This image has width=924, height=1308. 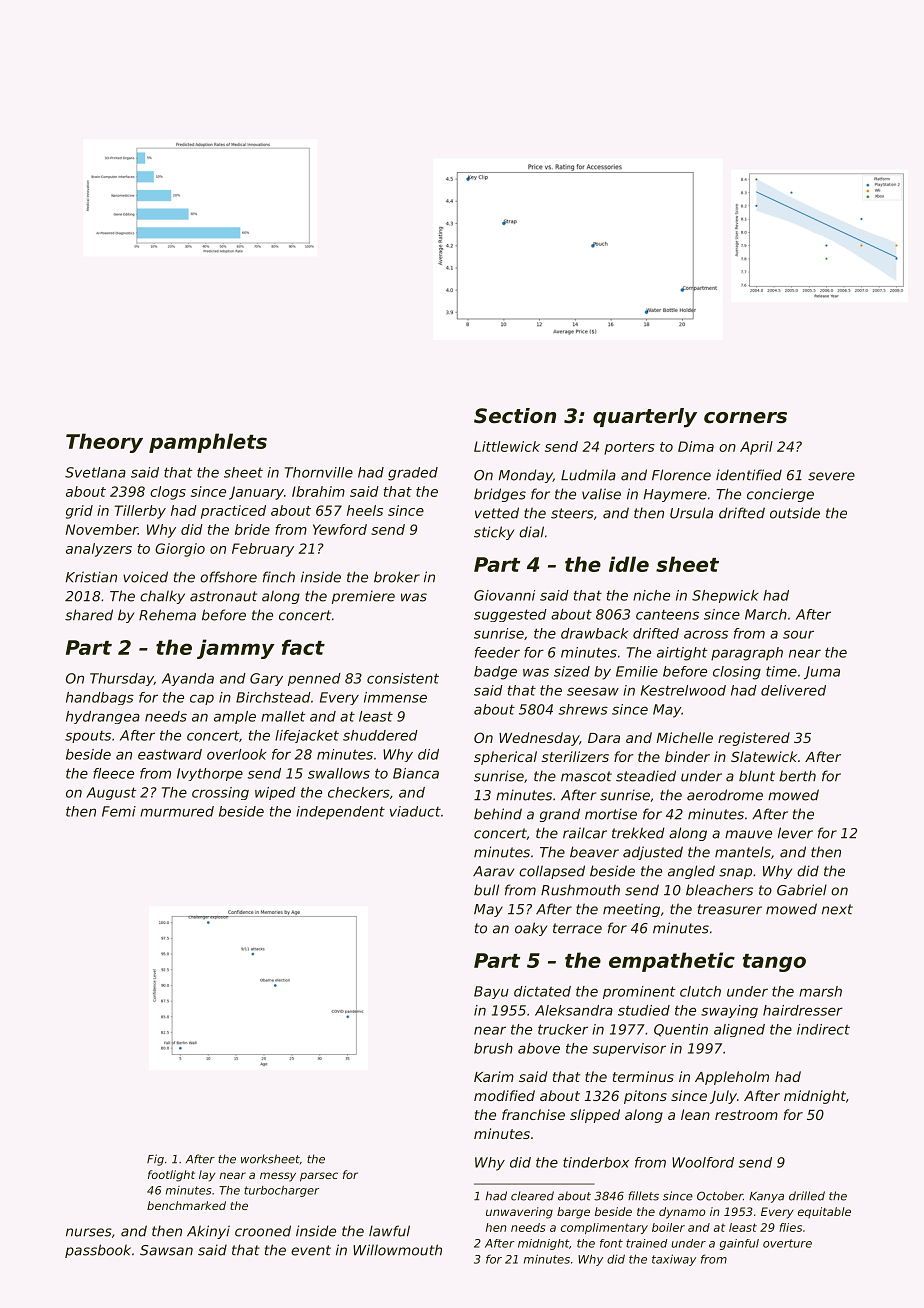 I want to click on bull, so click(x=486, y=890).
